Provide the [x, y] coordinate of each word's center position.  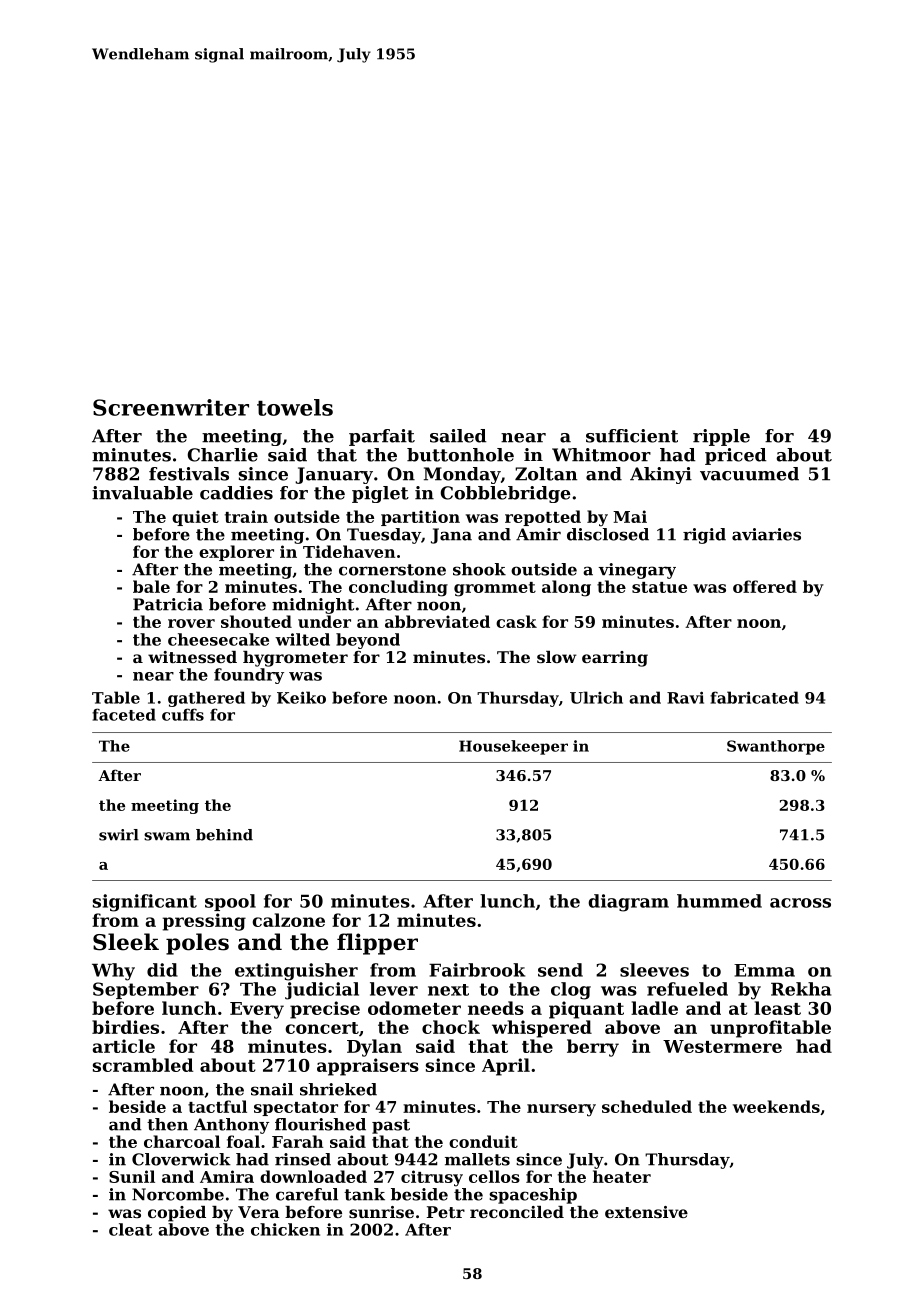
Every [257, 1010]
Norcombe [178, 1194]
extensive [646, 1212]
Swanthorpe [776, 747]
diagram [628, 903]
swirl [119, 835]
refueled [687, 989]
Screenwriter [171, 407]
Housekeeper [513, 747]
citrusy [432, 1178]
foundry [249, 676]
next [448, 990]
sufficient [632, 436]
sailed [458, 436]
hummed [719, 901]
